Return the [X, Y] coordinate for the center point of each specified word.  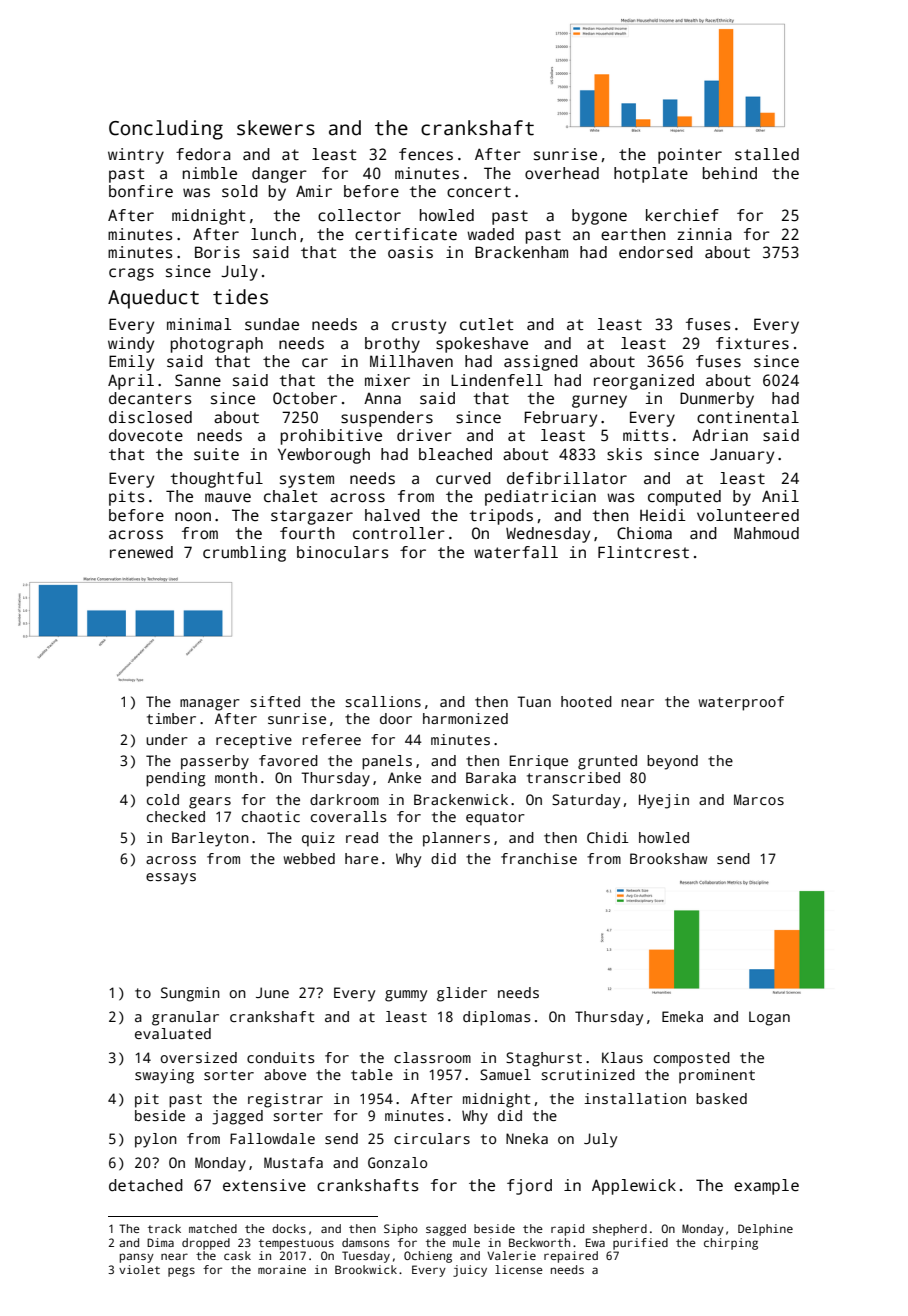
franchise [539, 858]
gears [210, 803]
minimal [199, 324]
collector [359, 215]
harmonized [465, 718]
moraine [282, 1269]
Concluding [166, 130]
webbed [309, 858]
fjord [529, 1187]
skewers [276, 128]
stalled [767, 154]
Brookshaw [668, 858]
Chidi [608, 837]
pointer [690, 156]
